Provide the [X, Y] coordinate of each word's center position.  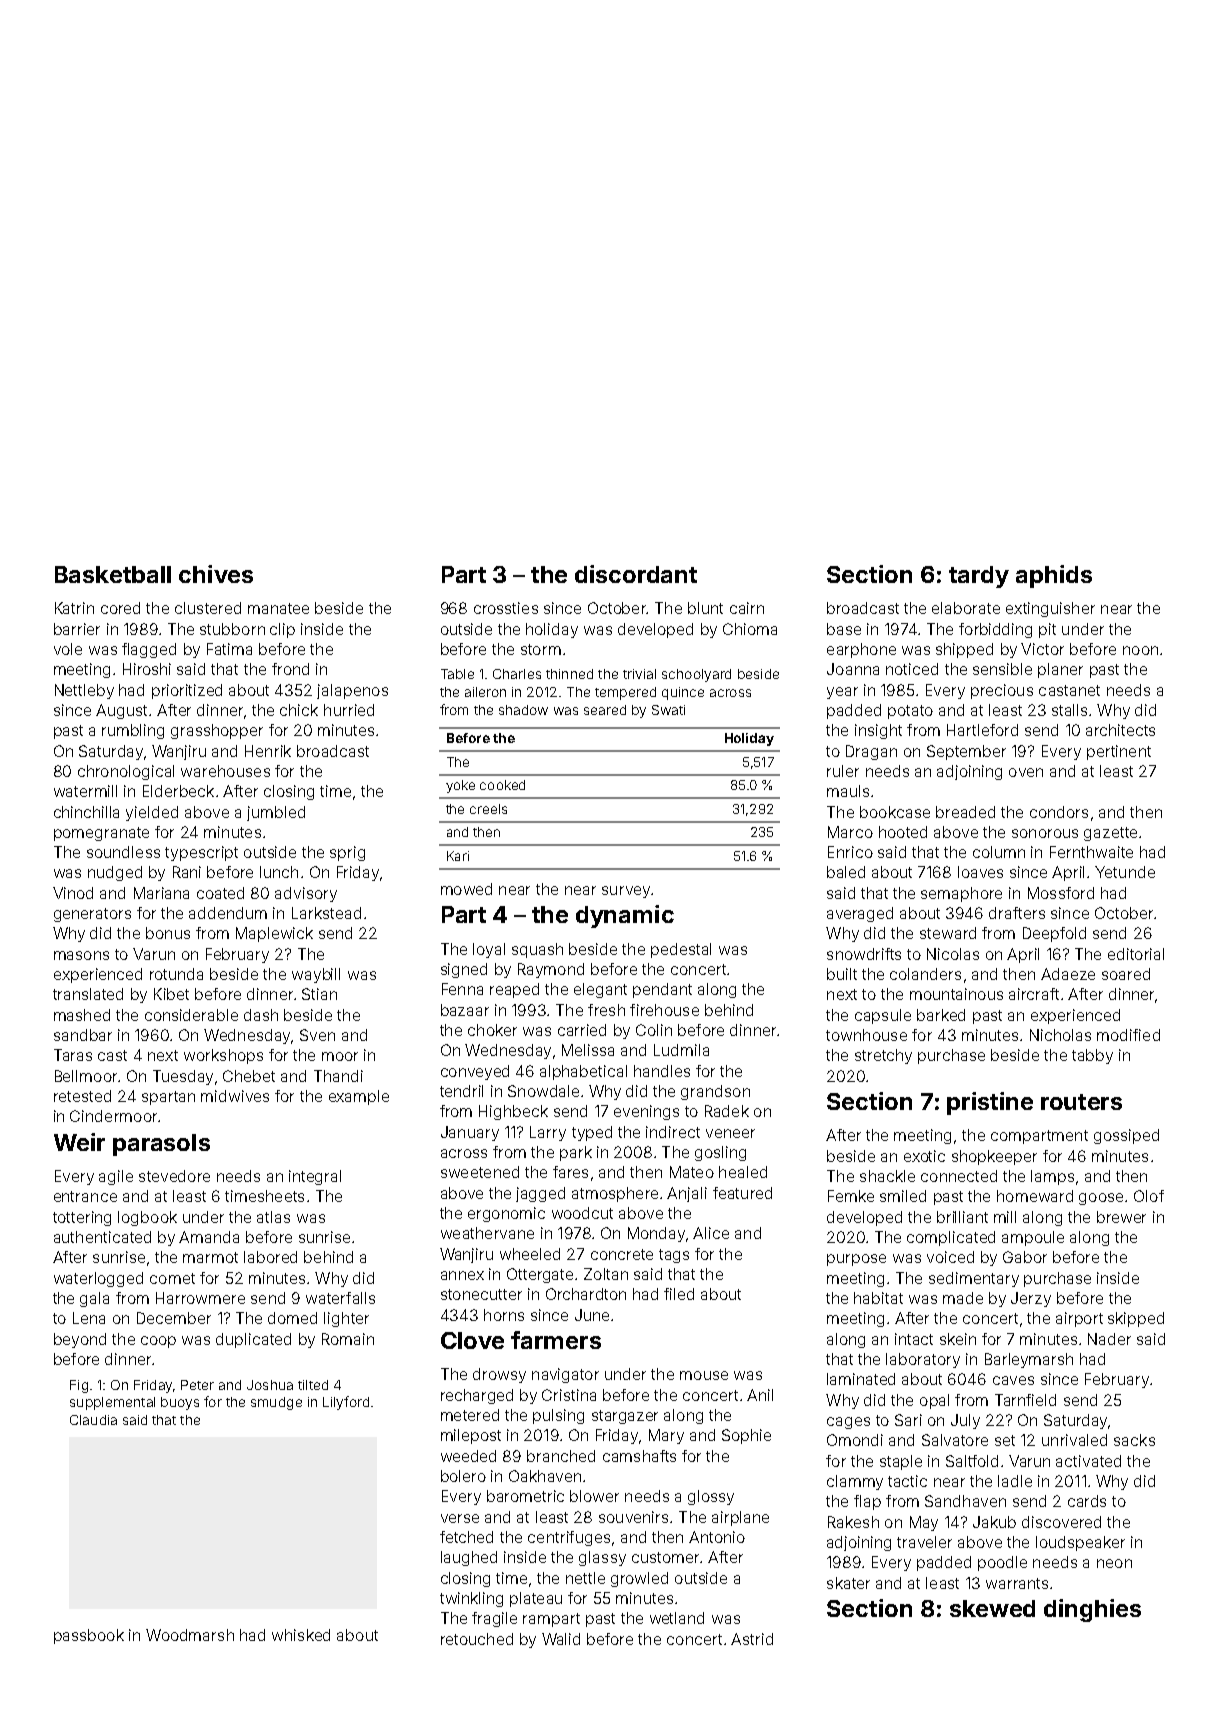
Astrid [752, 1639]
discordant [636, 574]
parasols [161, 1145]
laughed [469, 1558]
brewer [1121, 1217]
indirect [673, 1132]
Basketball [113, 574]
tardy [979, 577]
